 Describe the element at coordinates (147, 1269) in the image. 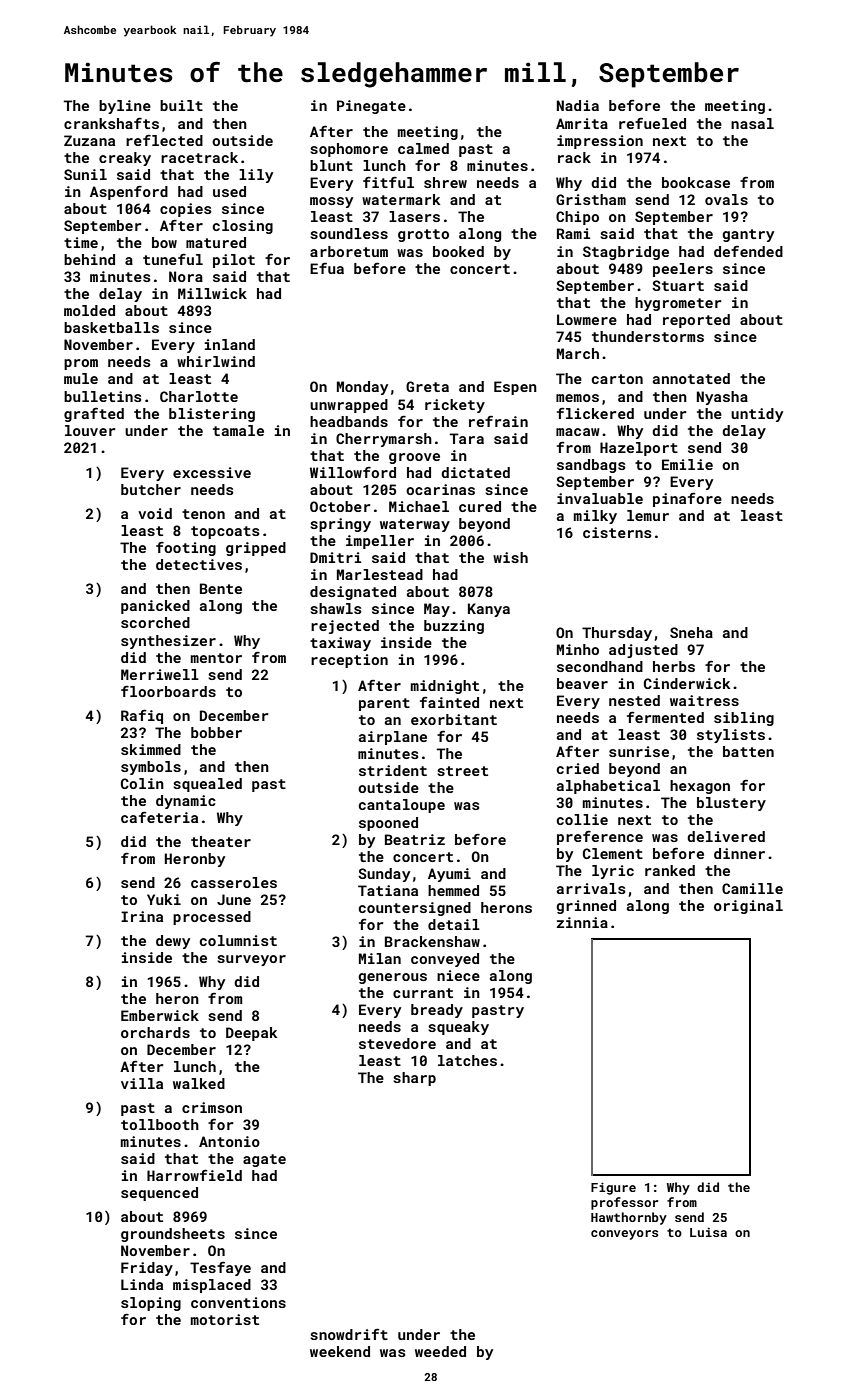

I see `Friday` at that location.
